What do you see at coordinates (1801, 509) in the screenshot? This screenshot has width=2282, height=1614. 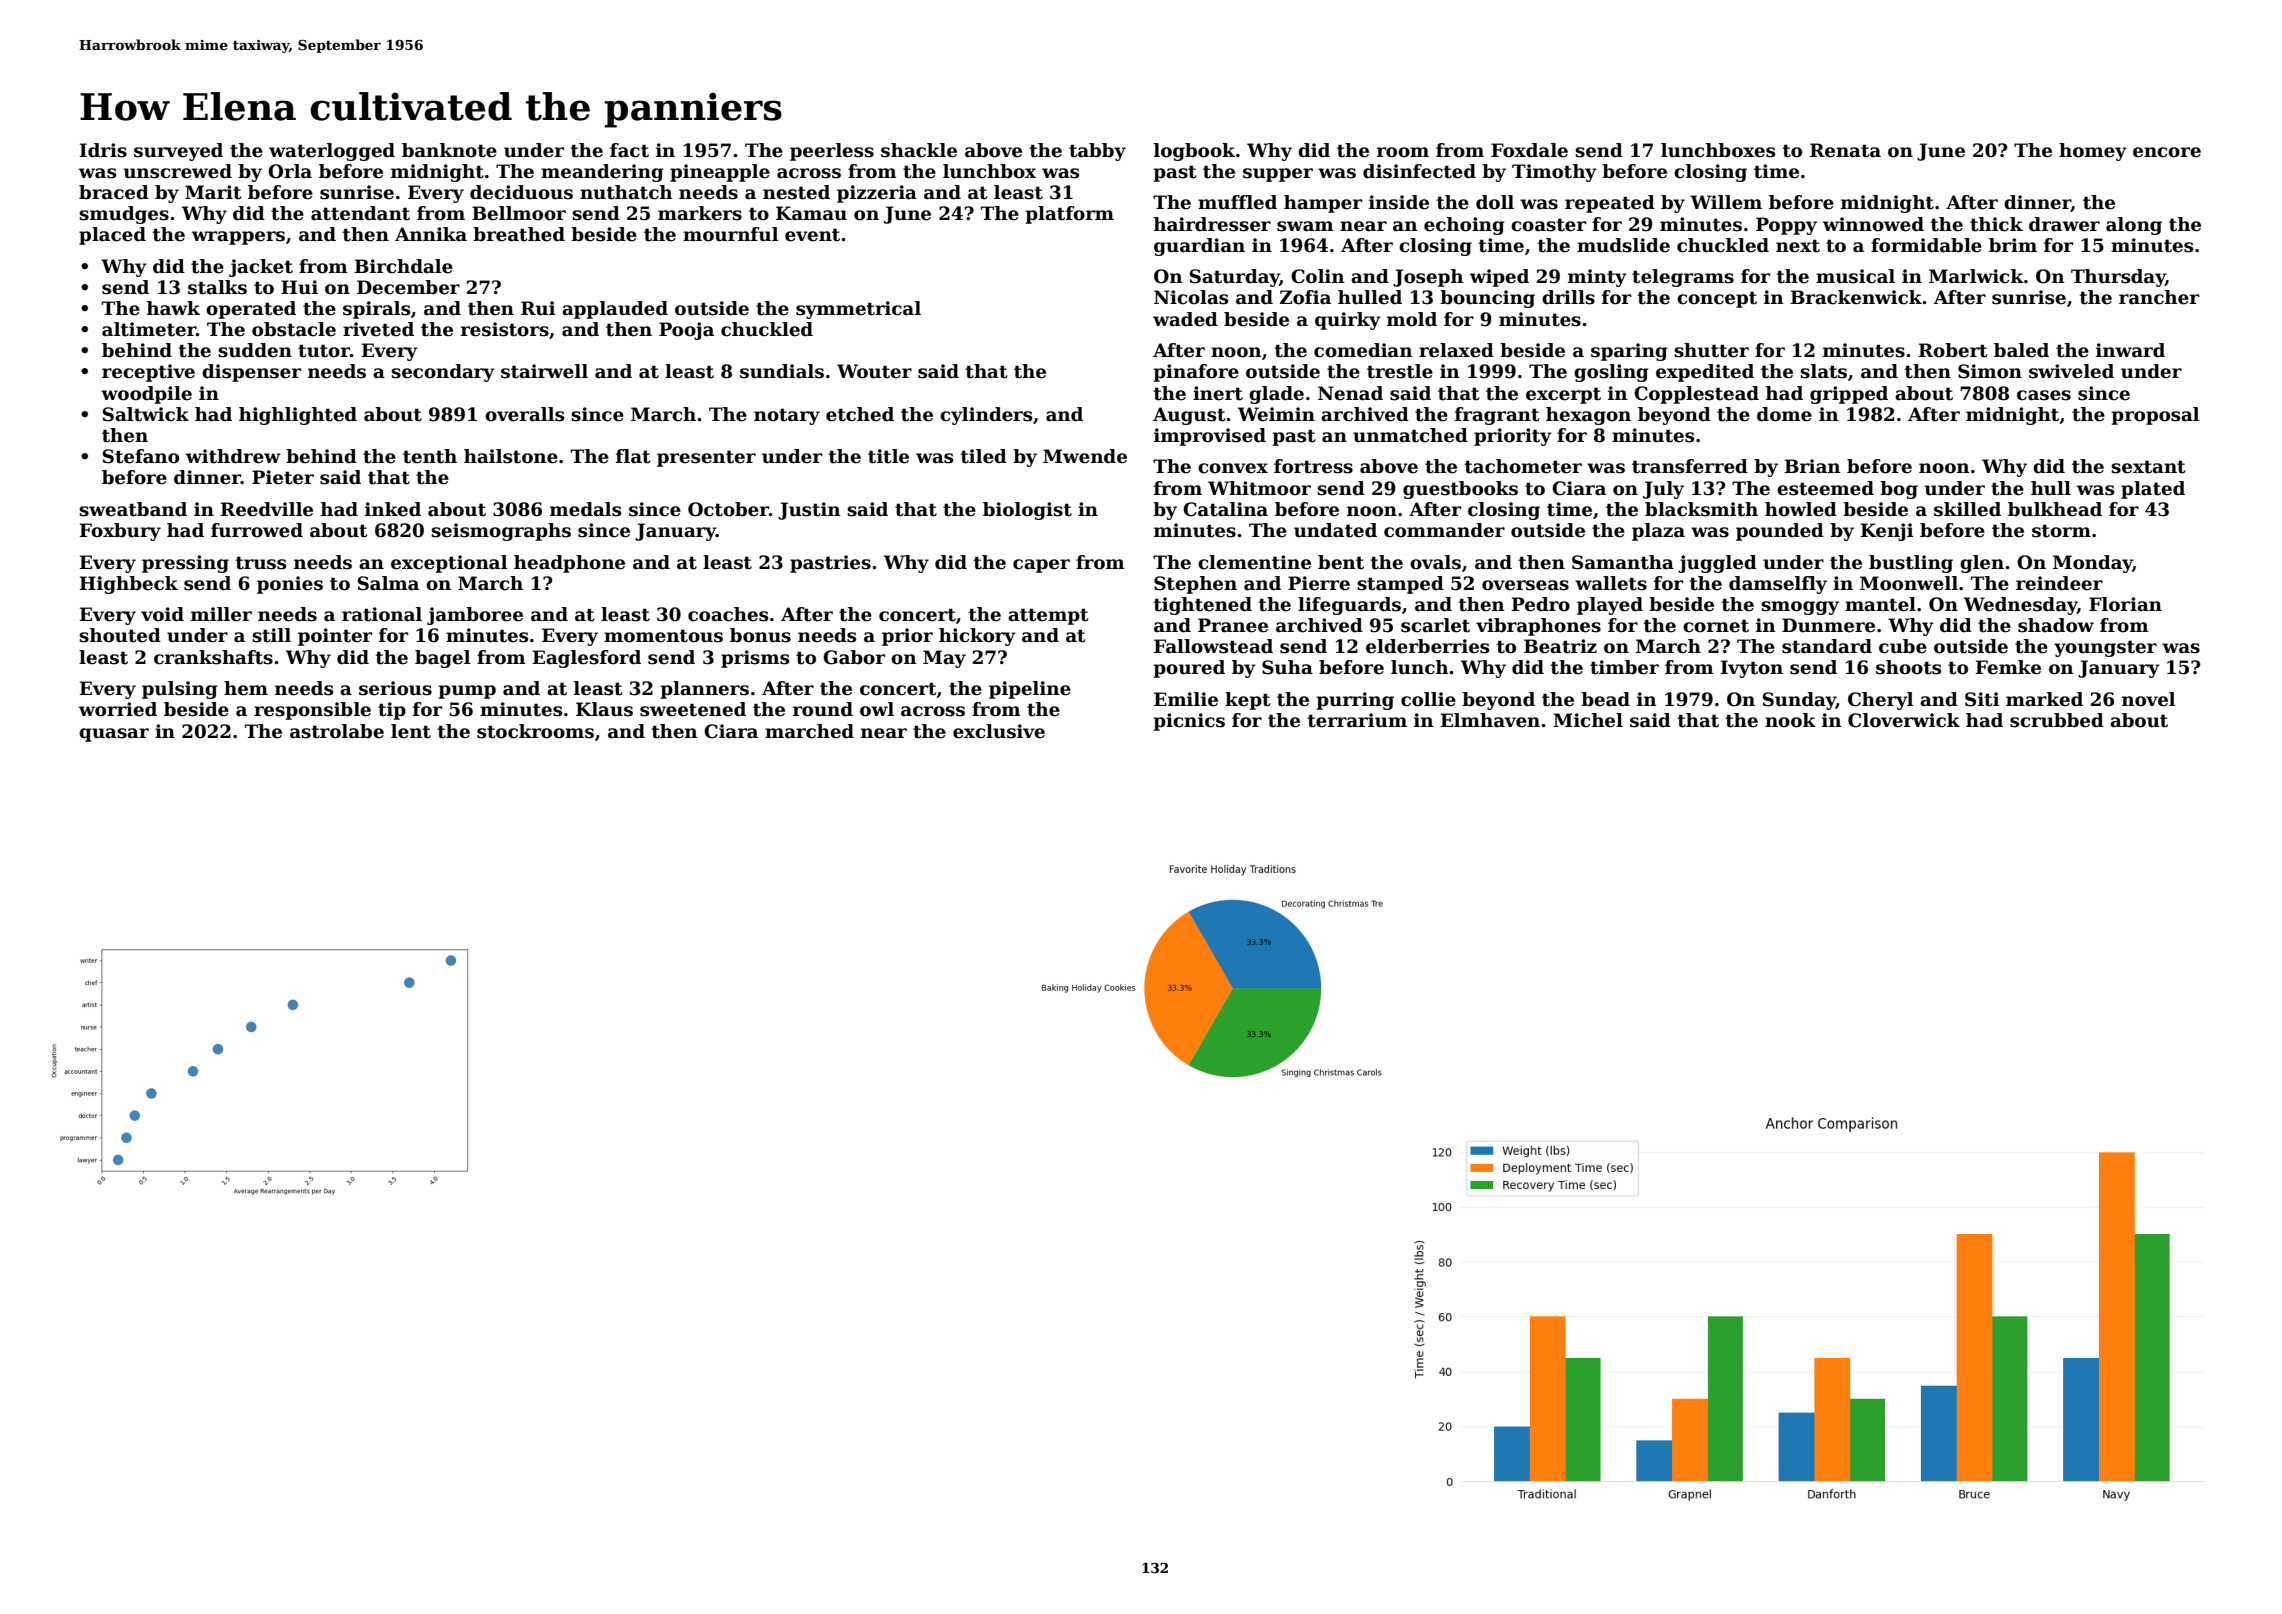 I see `howled` at bounding box center [1801, 509].
